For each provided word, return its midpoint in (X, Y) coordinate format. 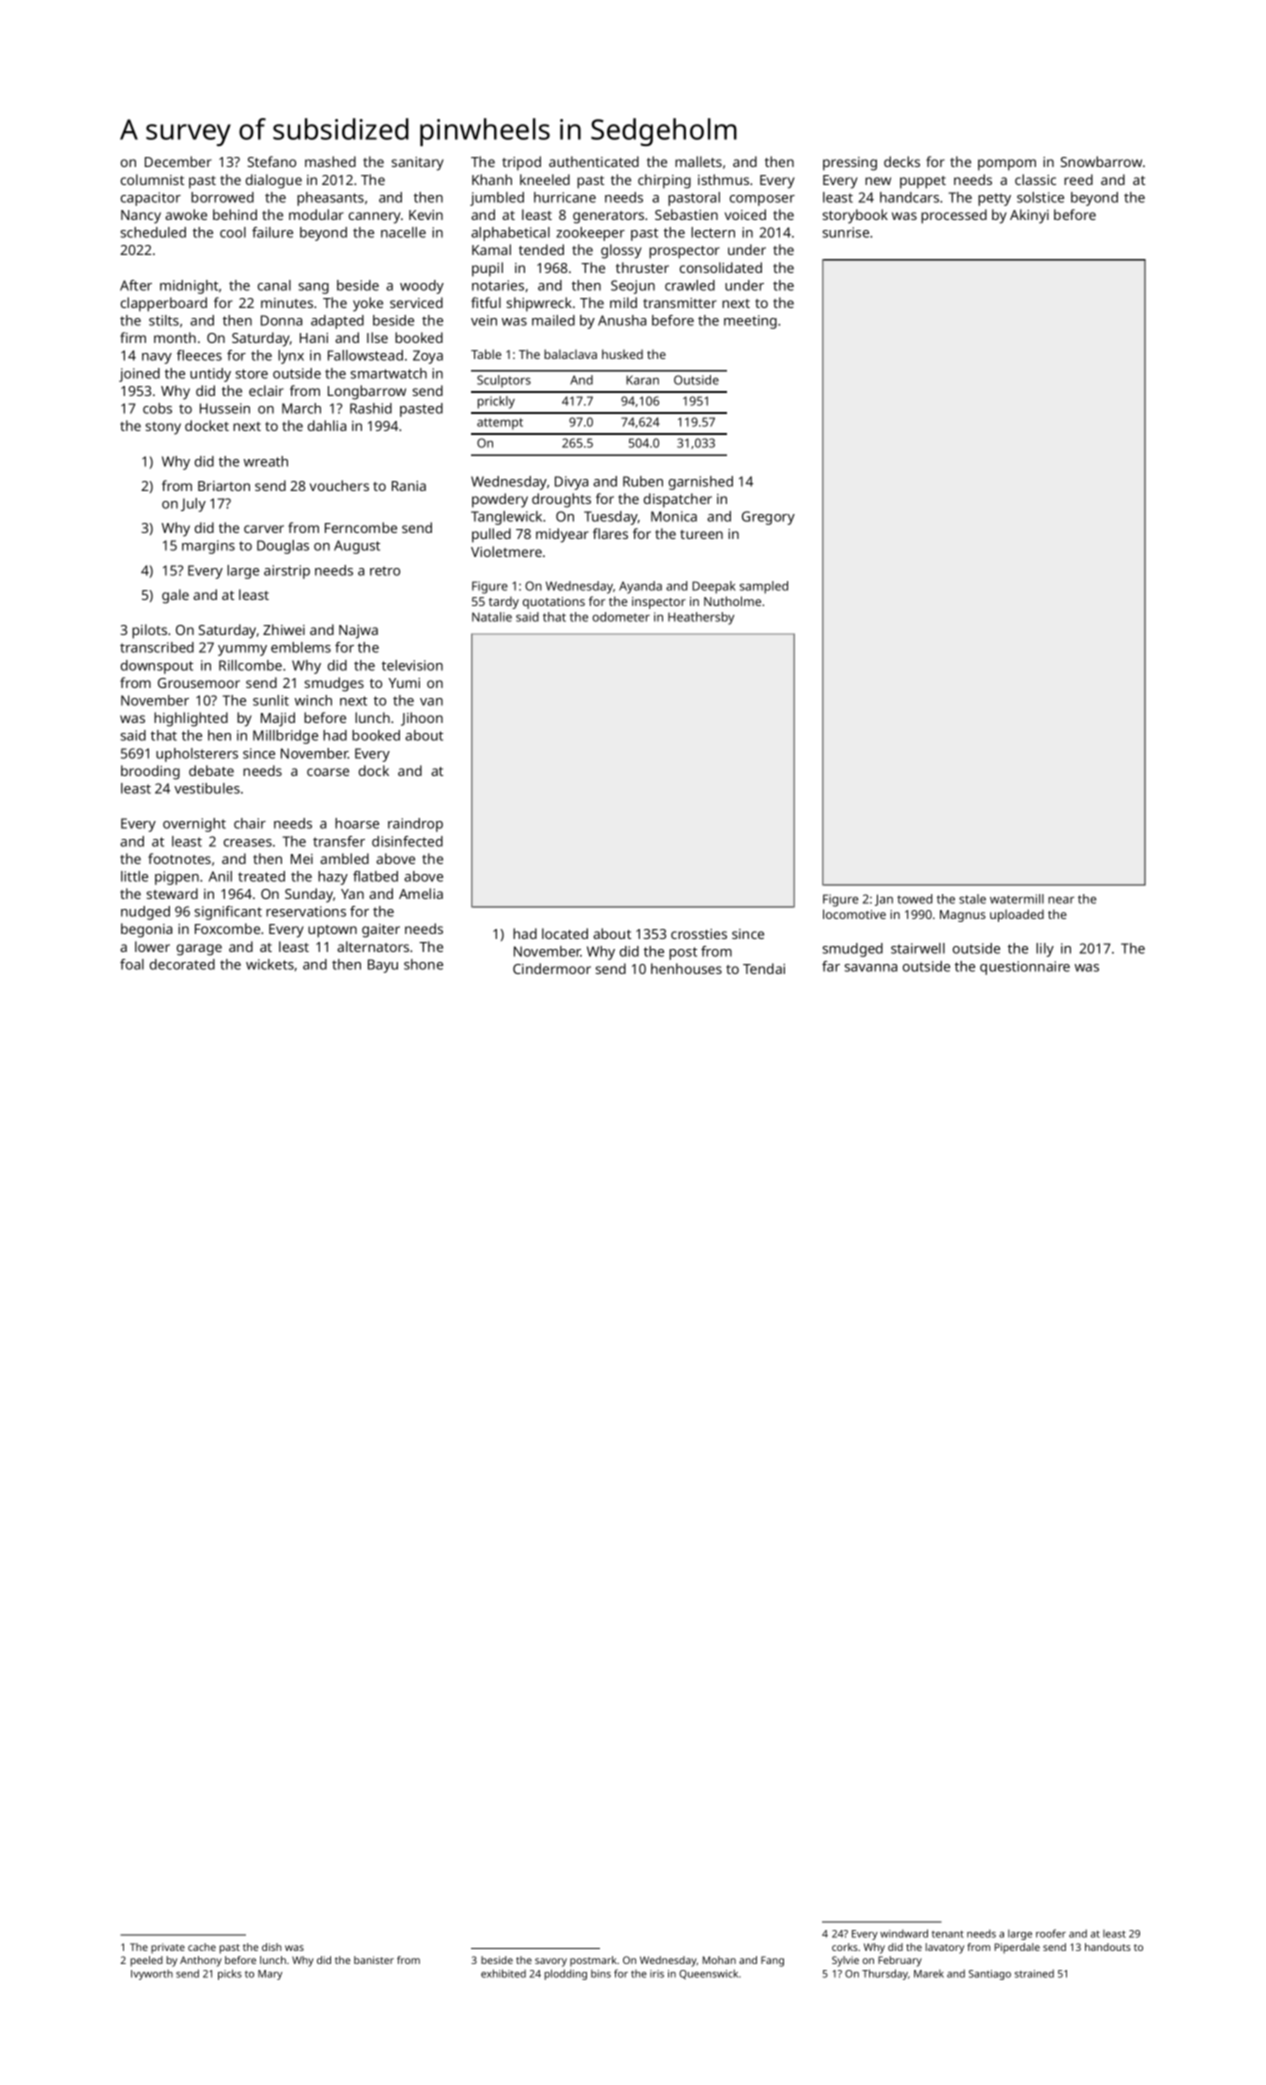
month (175, 337)
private (168, 1948)
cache (202, 1947)
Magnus (963, 916)
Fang (772, 1961)
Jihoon (422, 719)
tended (541, 249)
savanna (871, 968)
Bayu (383, 966)
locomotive (854, 914)
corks (845, 1947)
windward (904, 1933)
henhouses (686, 968)
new (878, 181)
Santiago (990, 1975)
